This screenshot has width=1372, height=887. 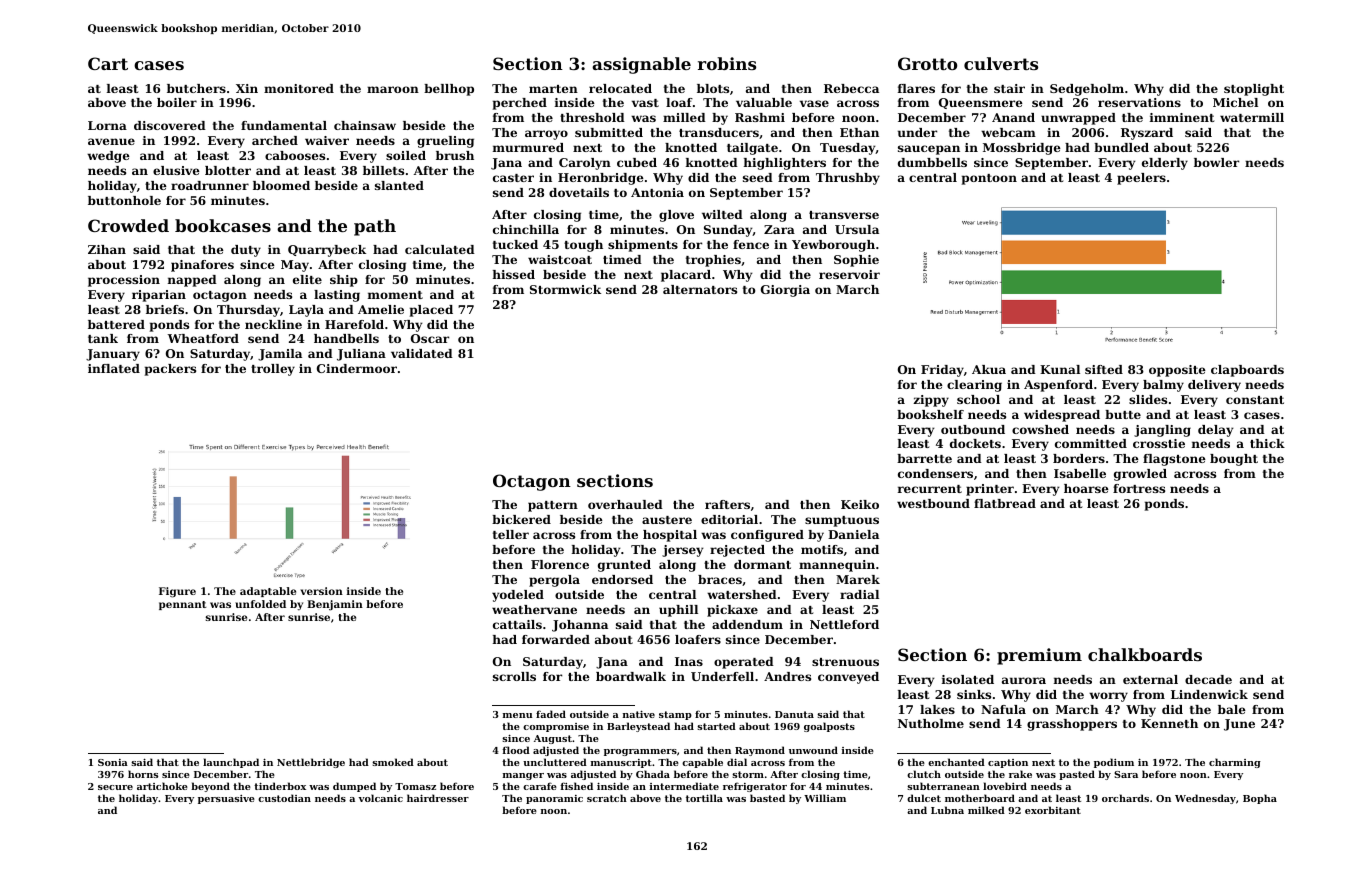 I want to click on Nettleford, so click(x=844, y=624).
